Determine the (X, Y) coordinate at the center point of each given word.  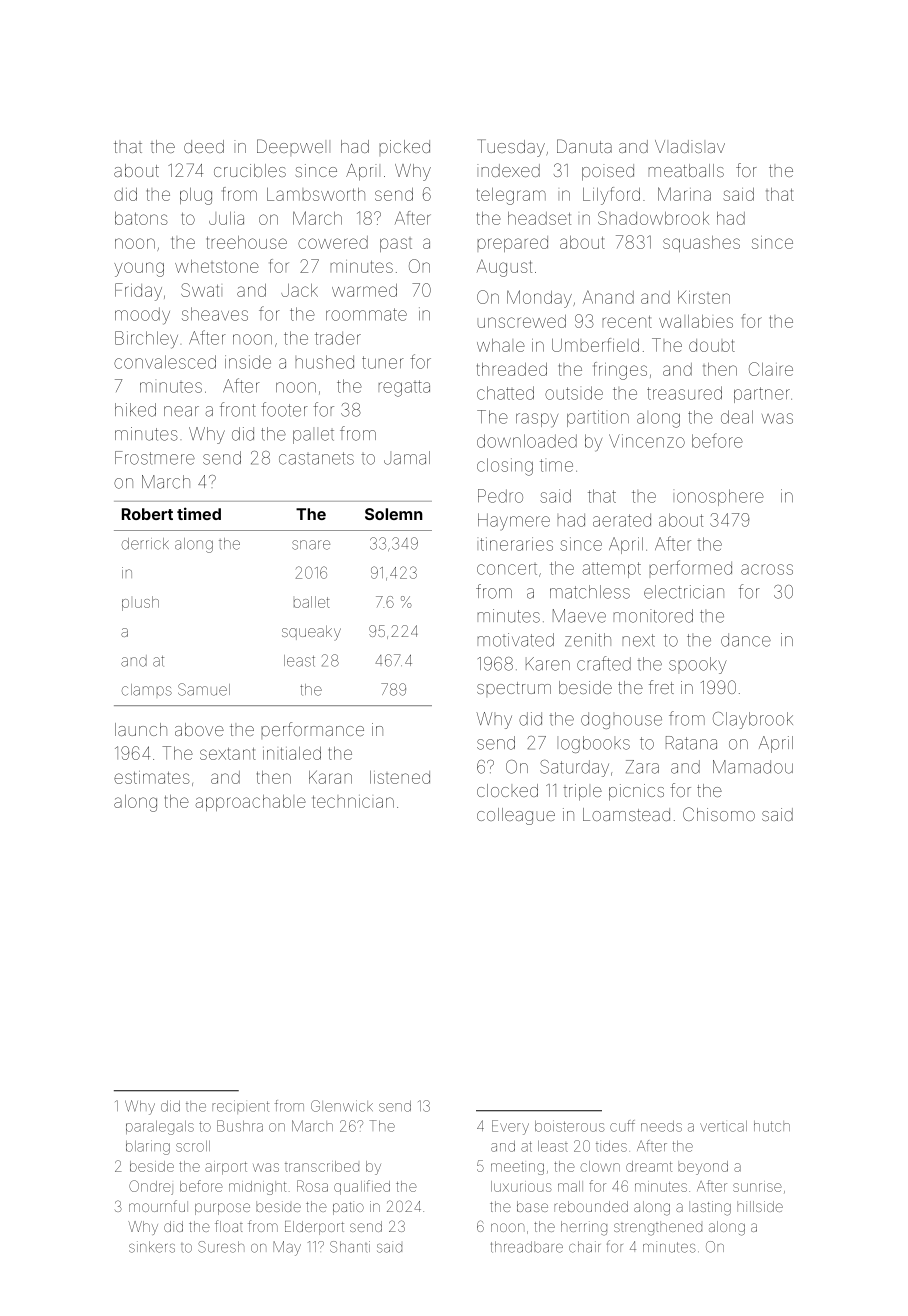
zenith (588, 640)
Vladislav (690, 146)
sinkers (152, 1247)
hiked (135, 410)
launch (141, 729)
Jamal (407, 458)
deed (204, 146)
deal (737, 417)
